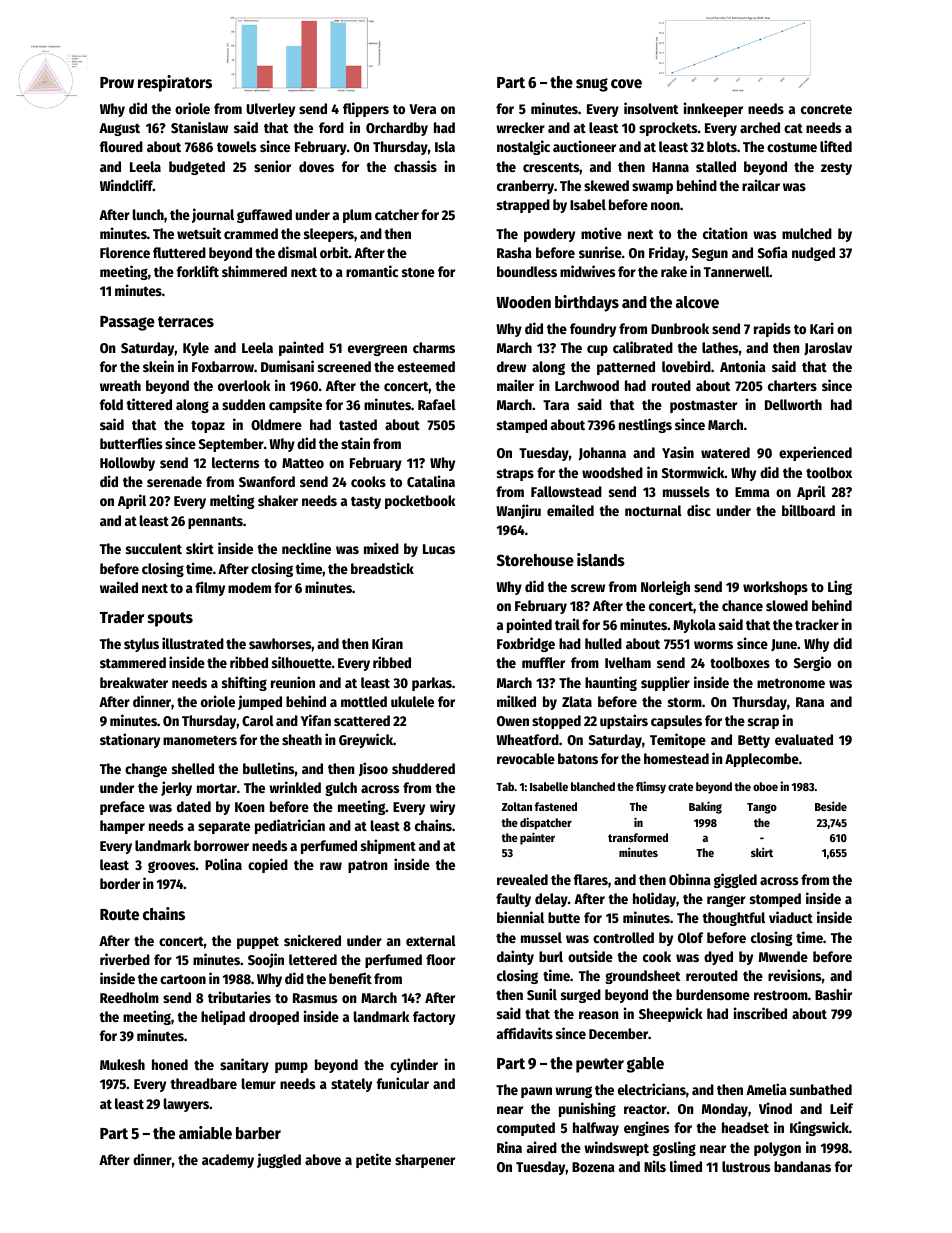 The width and height of the screenshot is (952, 1233). What do you see at coordinates (592, 85) in the screenshot?
I see `snug` at bounding box center [592, 85].
